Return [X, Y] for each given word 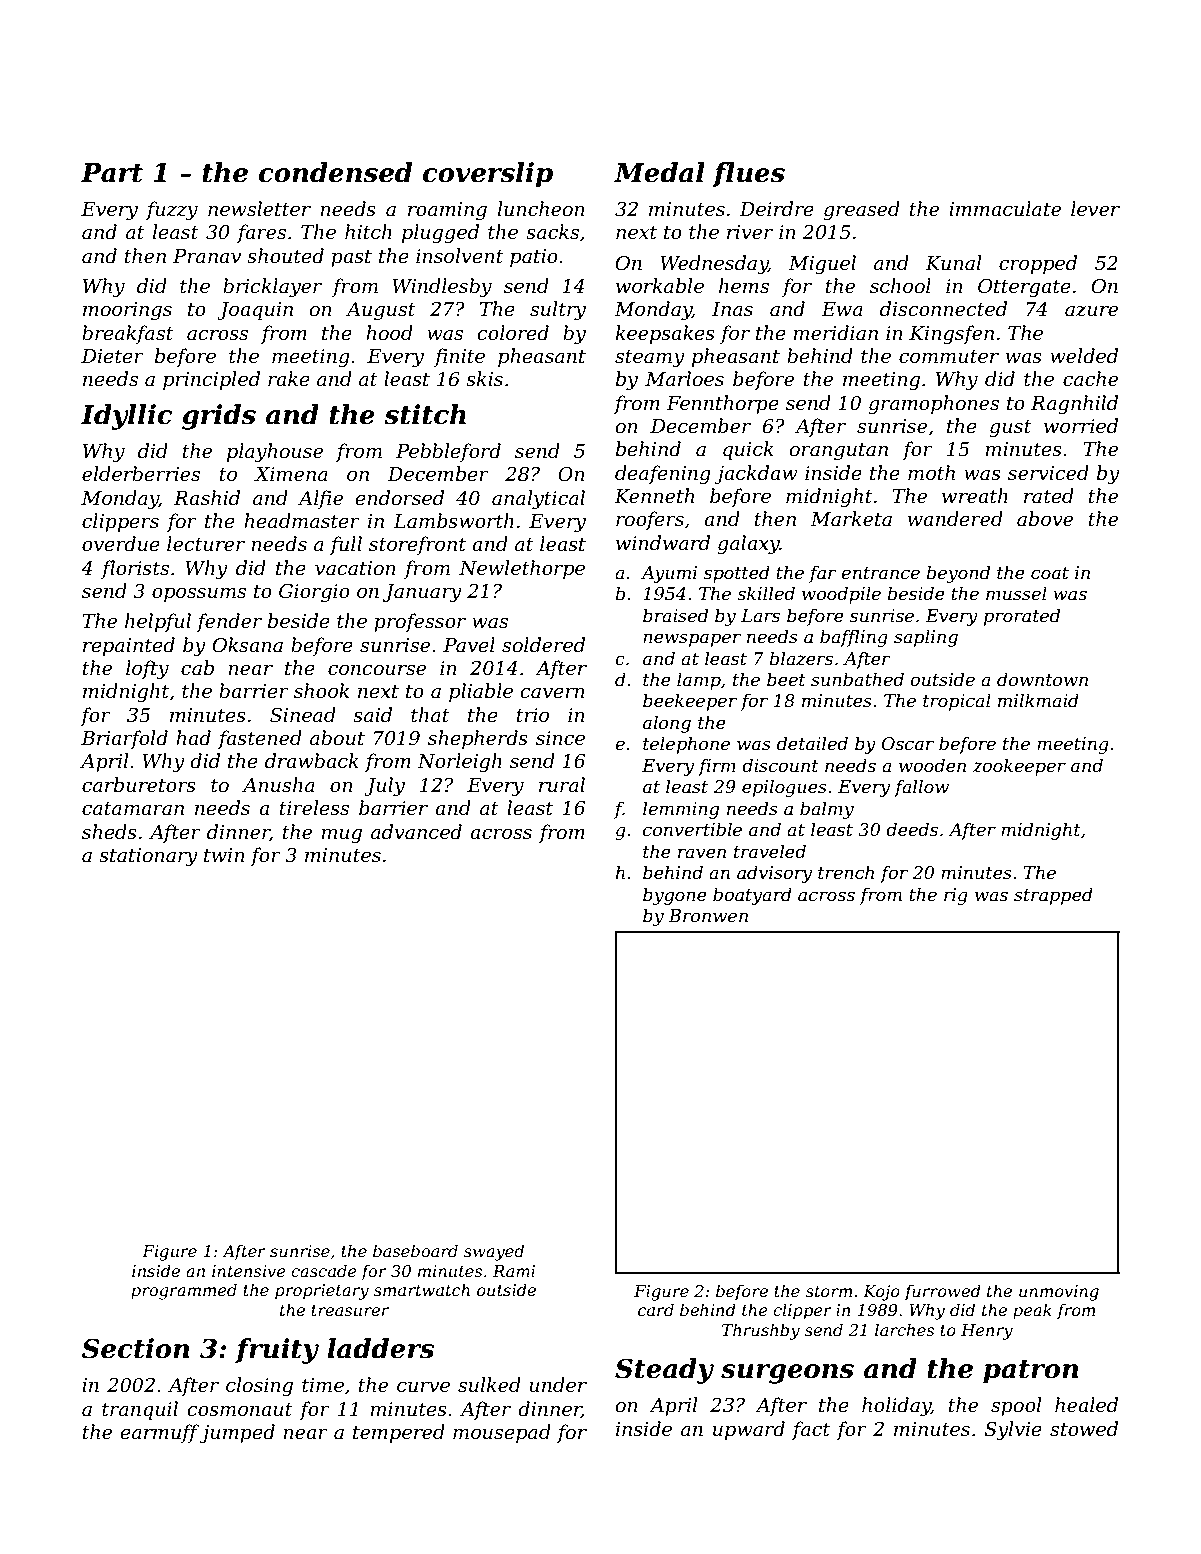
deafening [663, 474]
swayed [494, 1252]
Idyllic [126, 417]
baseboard [415, 1250]
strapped [1053, 896]
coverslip [488, 175]
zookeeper [1019, 767]
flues [748, 174]
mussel [1016, 593]
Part [112, 173]
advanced [416, 832]
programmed [184, 1291]
